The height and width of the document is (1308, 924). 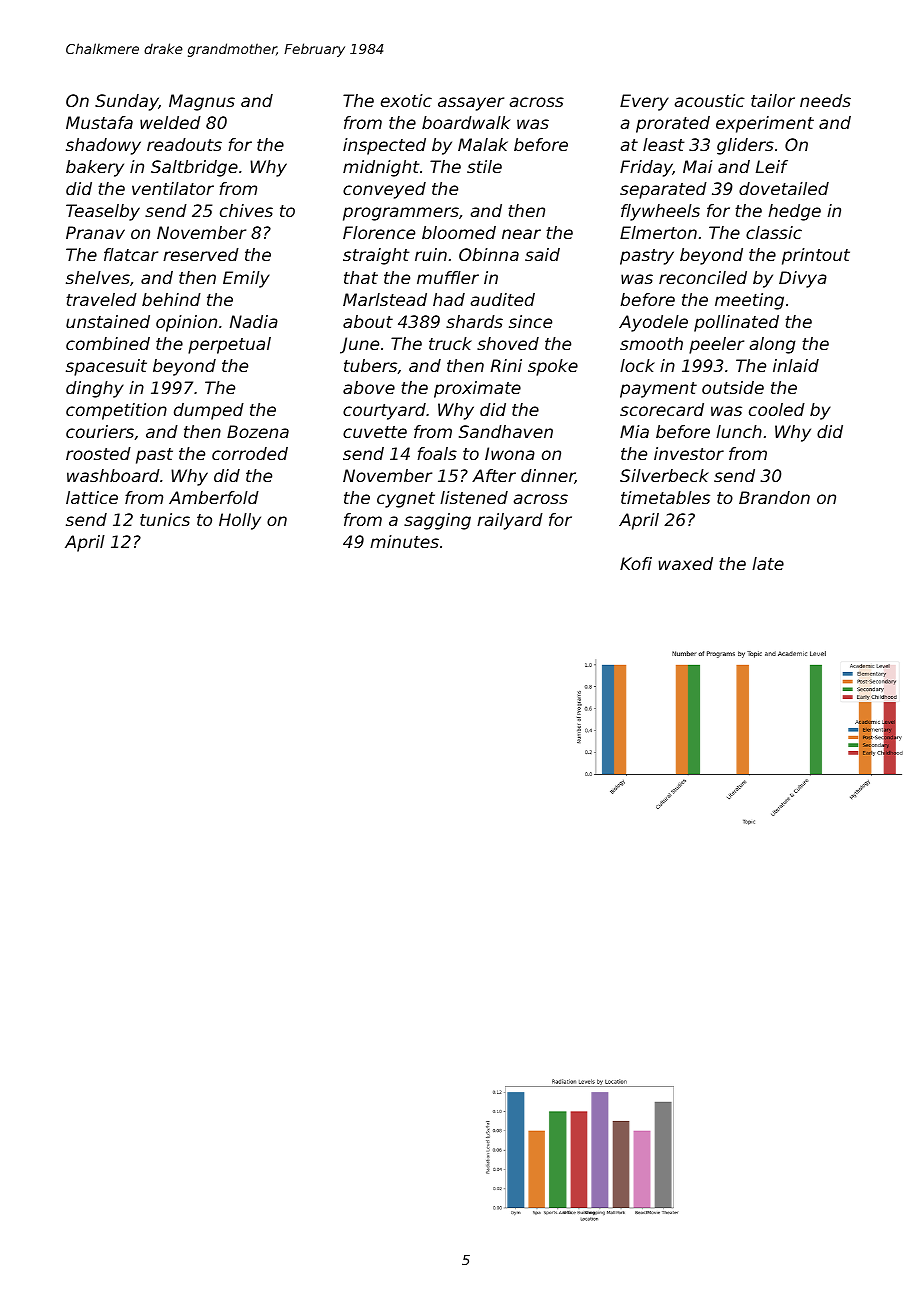 What do you see at coordinates (250, 453) in the document?
I see `corroded` at bounding box center [250, 453].
